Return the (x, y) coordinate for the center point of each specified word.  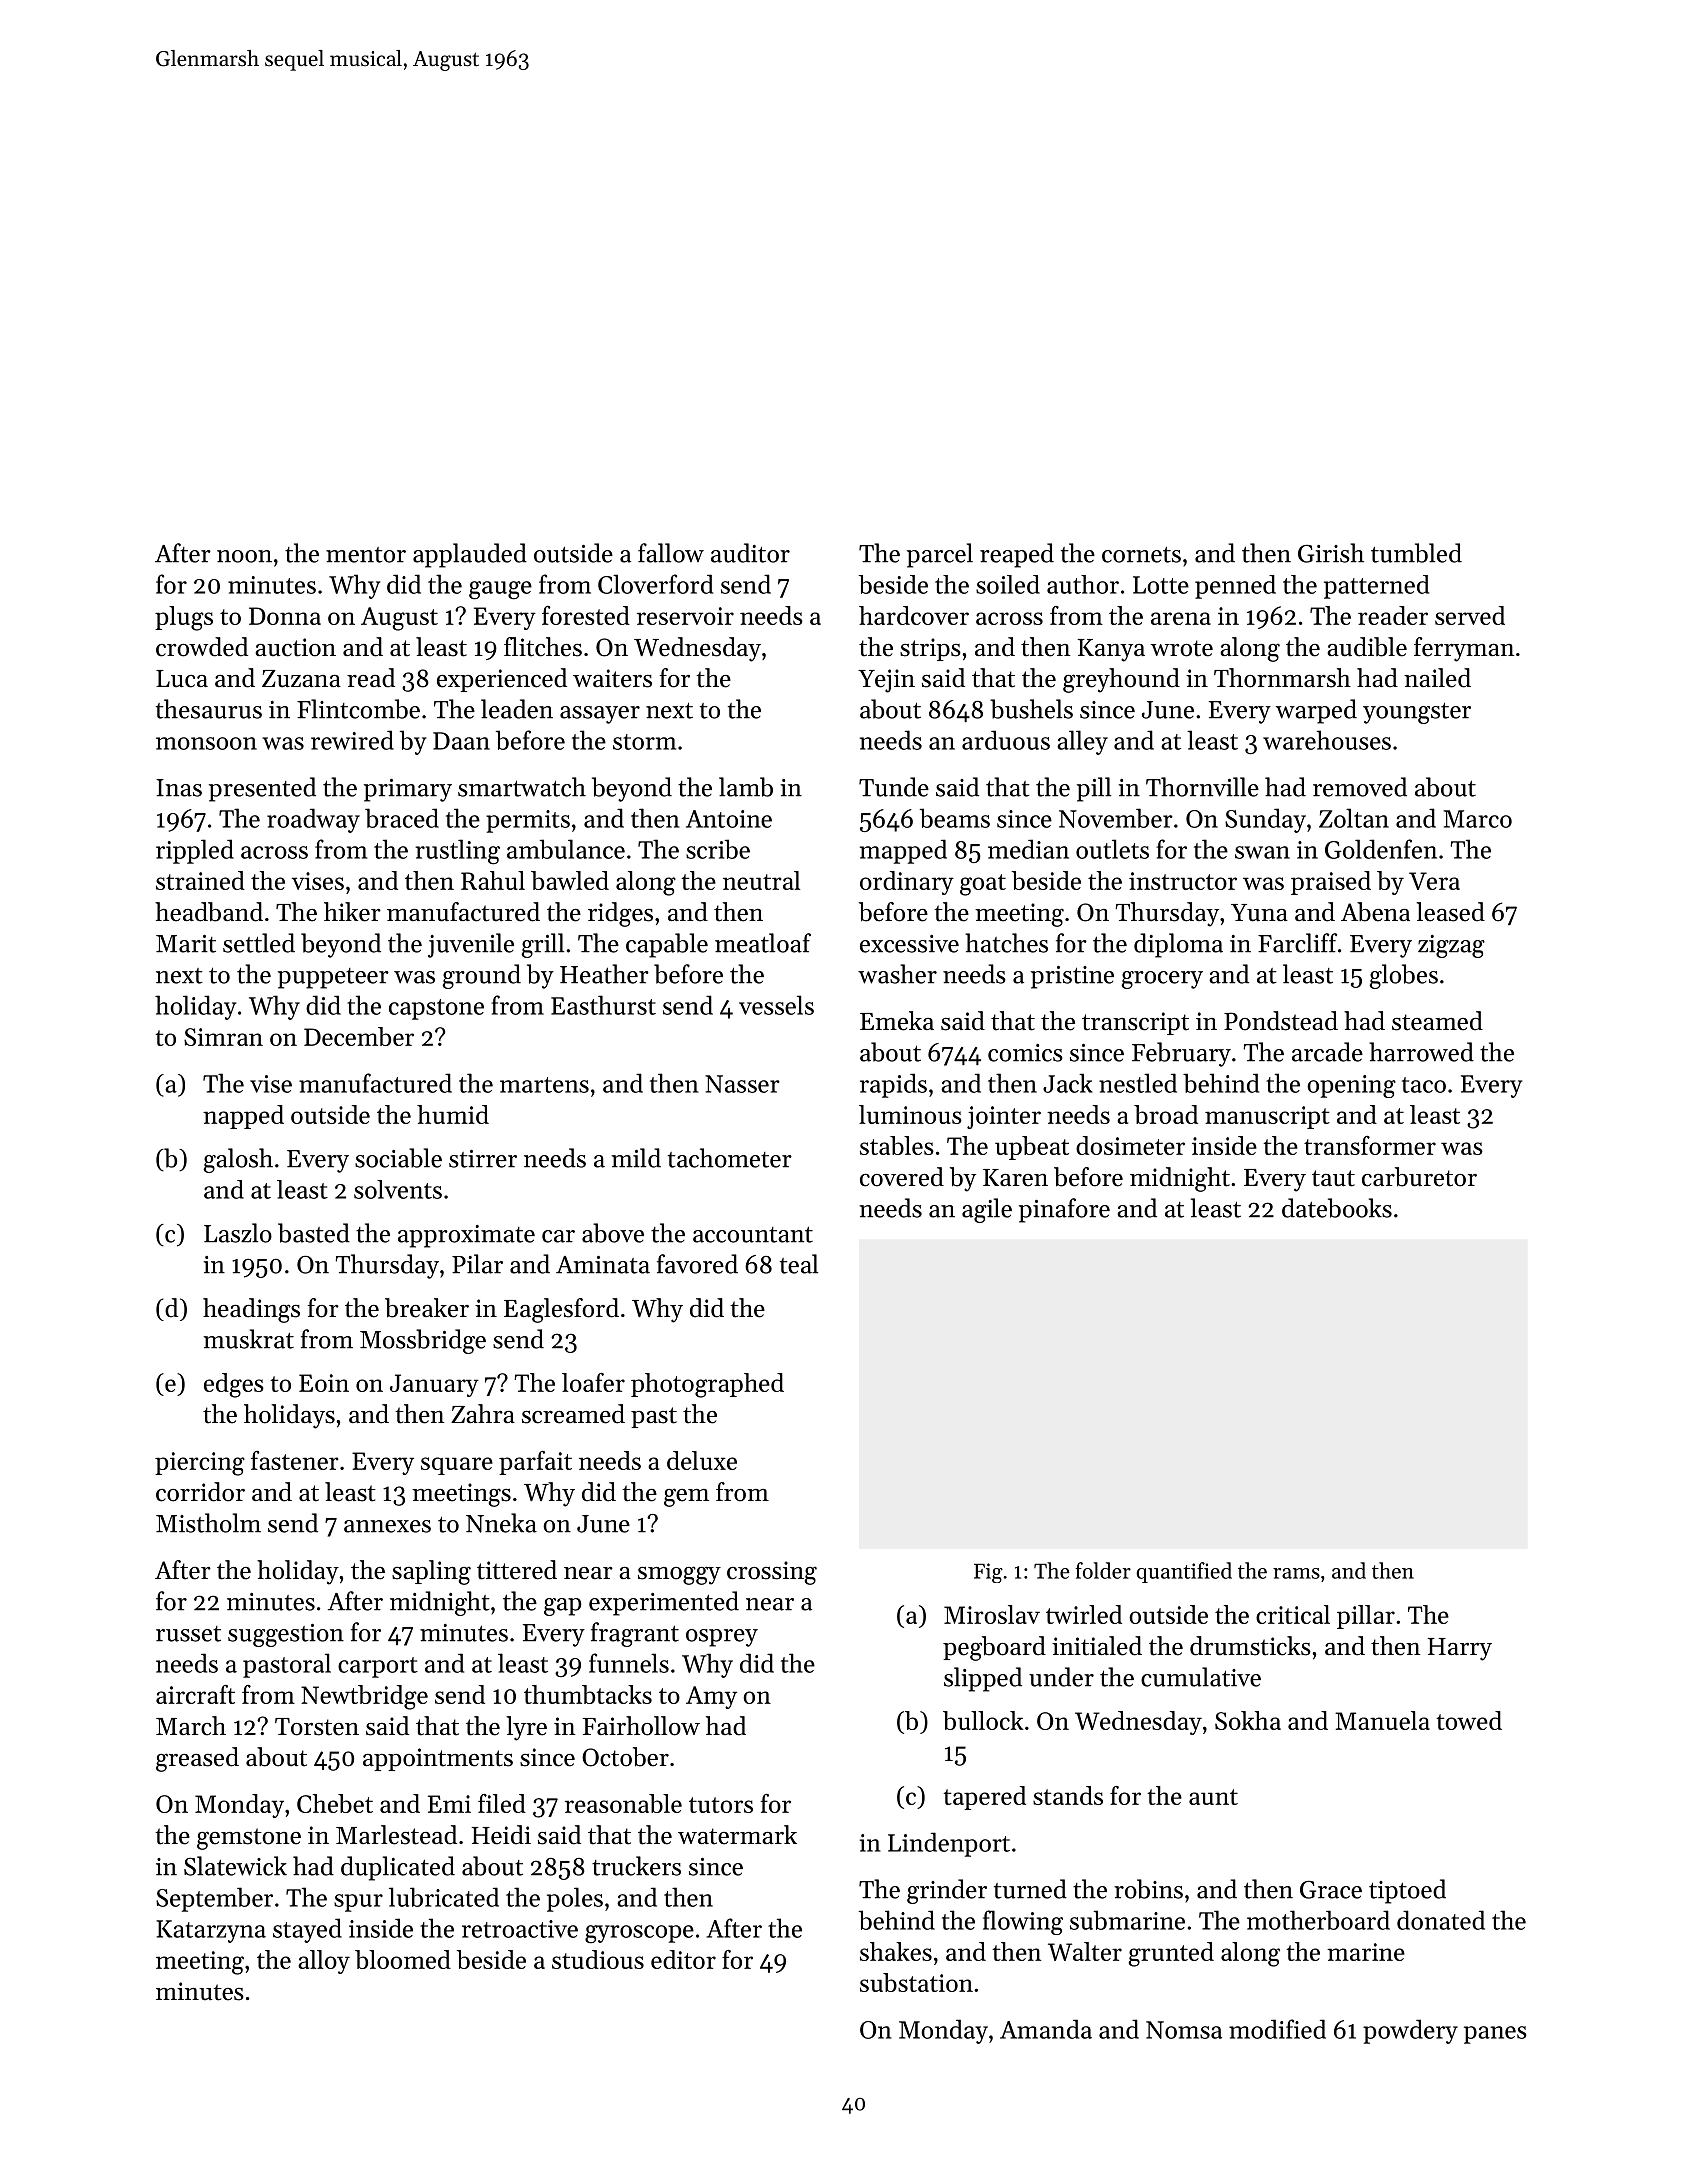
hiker (352, 912)
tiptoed (1407, 1891)
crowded (202, 647)
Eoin (324, 1383)
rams (1296, 1573)
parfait (535, 1463)
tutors (721, 1805)
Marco (1477, 819)
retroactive (520, 1929)
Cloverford (655, 584)
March (191, 1726)
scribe (718, 849)
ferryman (1464, 649)
